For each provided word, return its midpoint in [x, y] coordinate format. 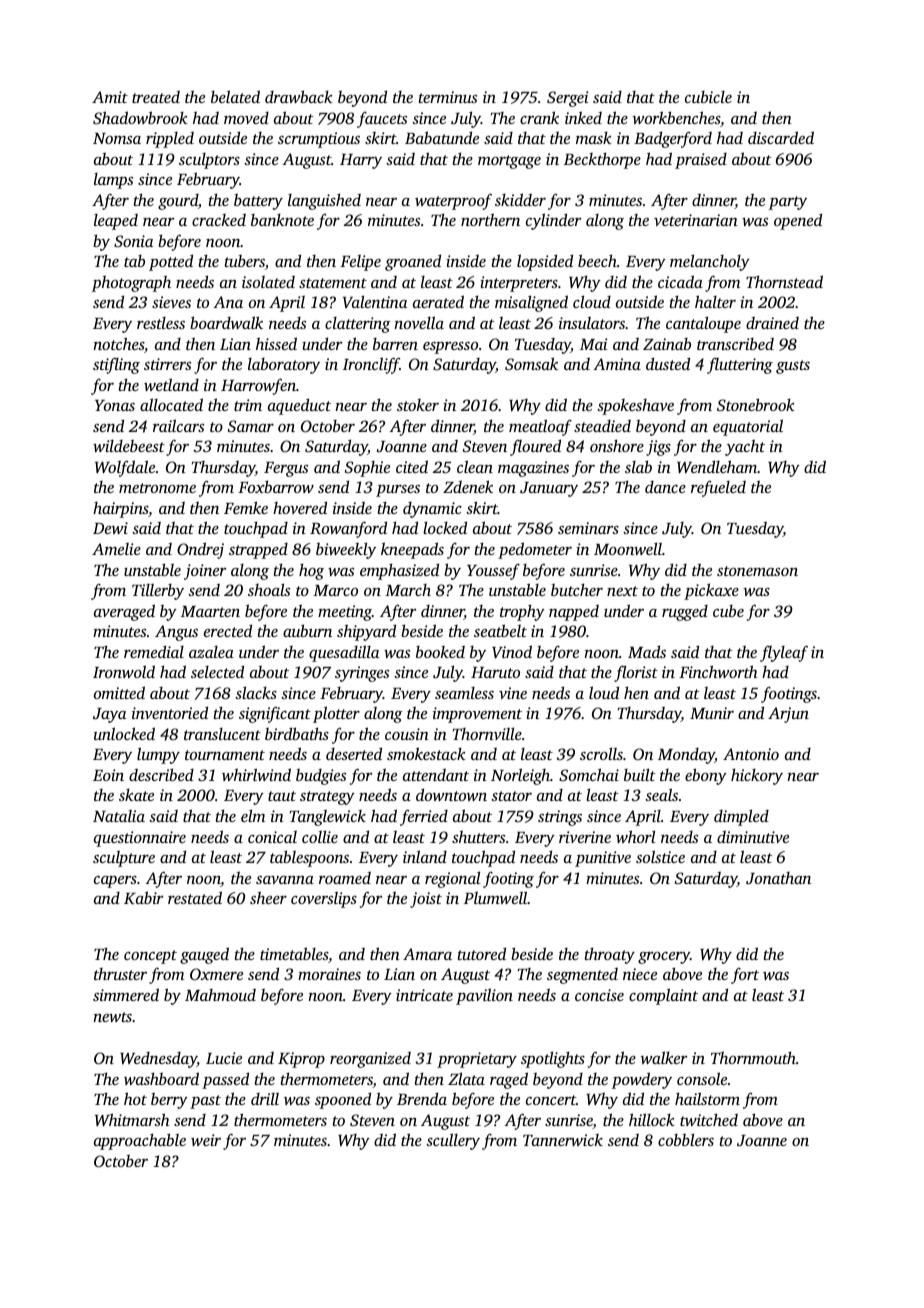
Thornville [487, 733]
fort [745, 976]
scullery [453, 1141]
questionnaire [140, 839]
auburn [307, 630]
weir [206, 1140]
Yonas [115, 405]
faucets [382, 120]
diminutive [753, 837]
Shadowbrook [140, 118]
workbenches [676, 119]
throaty [610, 955]
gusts [793, 367]
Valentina [375, 301]
